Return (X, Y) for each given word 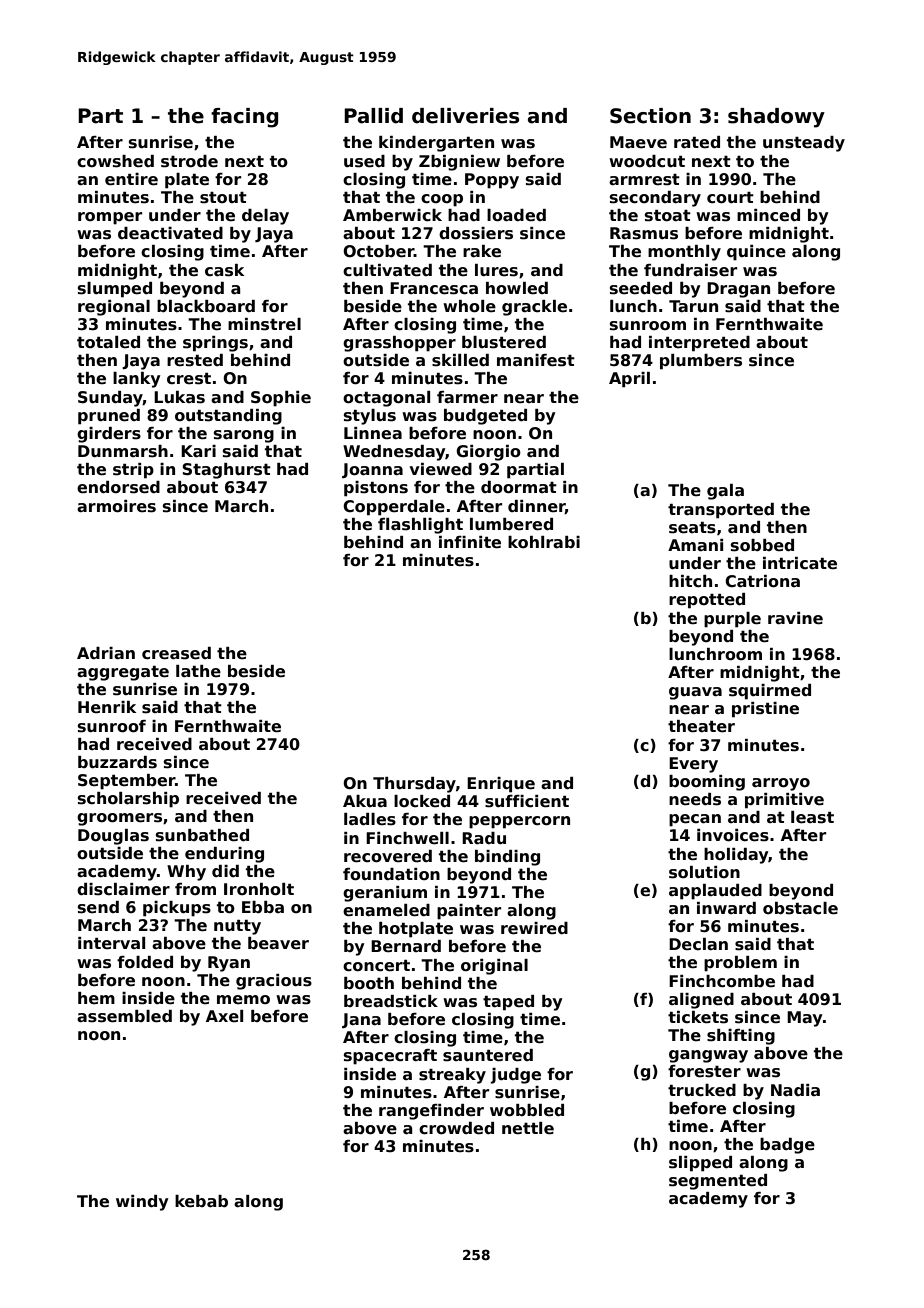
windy (142, 1203)
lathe (198, 671)
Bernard (406, 946)
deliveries (465, 116)
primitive (784, 801)
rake (482, 251)
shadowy (776, 118)
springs (215, 344)
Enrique (501, 785)
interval (111, 943)
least (812, 817)
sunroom (648, 326)
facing (244, 118)
